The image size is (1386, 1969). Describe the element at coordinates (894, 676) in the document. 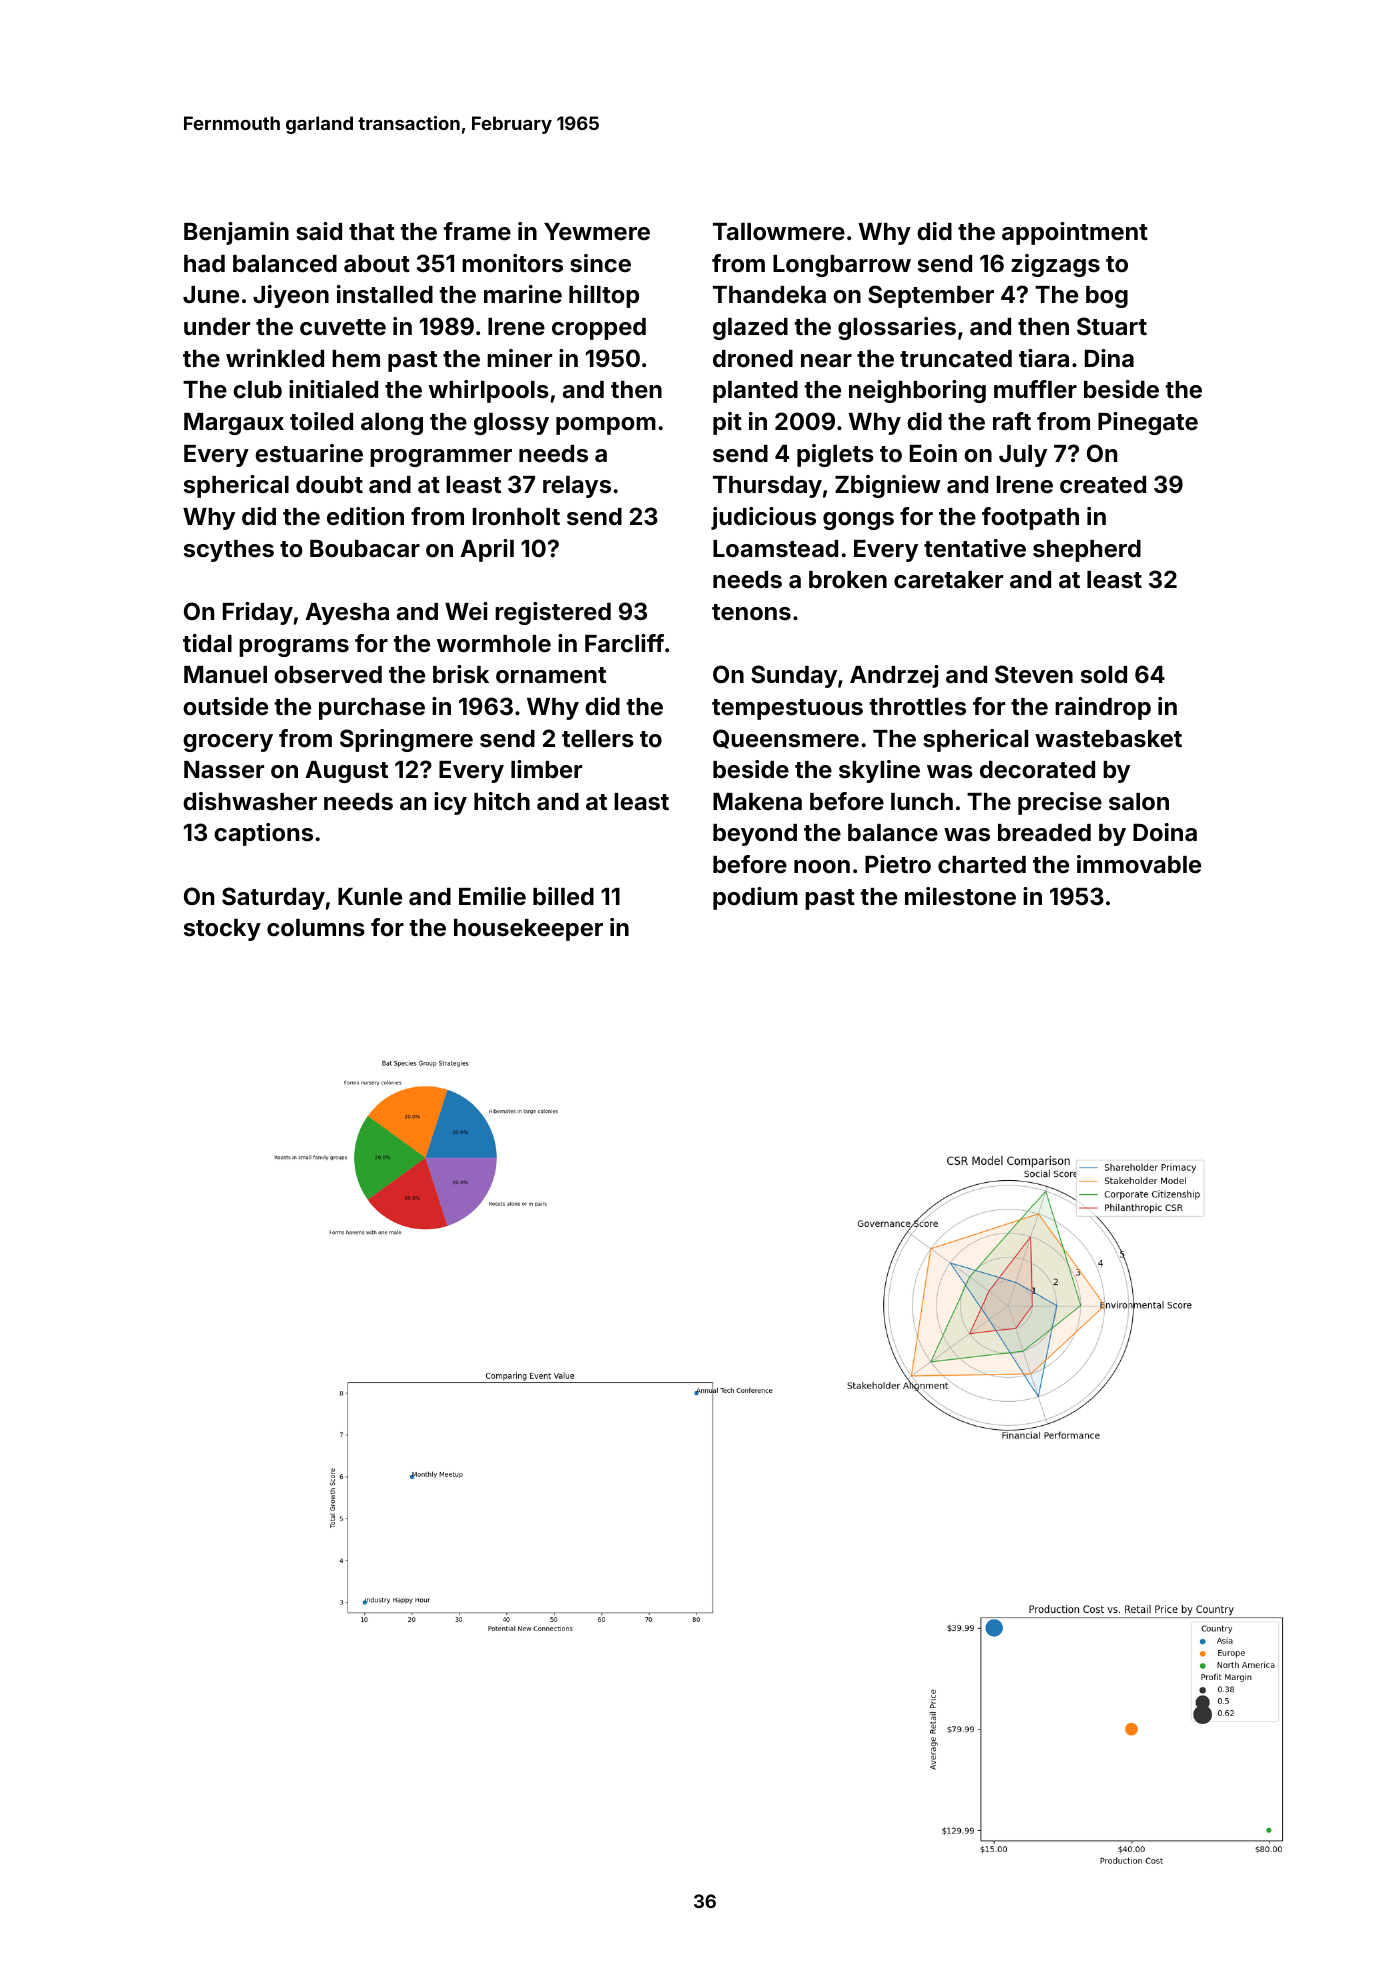

I see `Andrzej` at that location.
